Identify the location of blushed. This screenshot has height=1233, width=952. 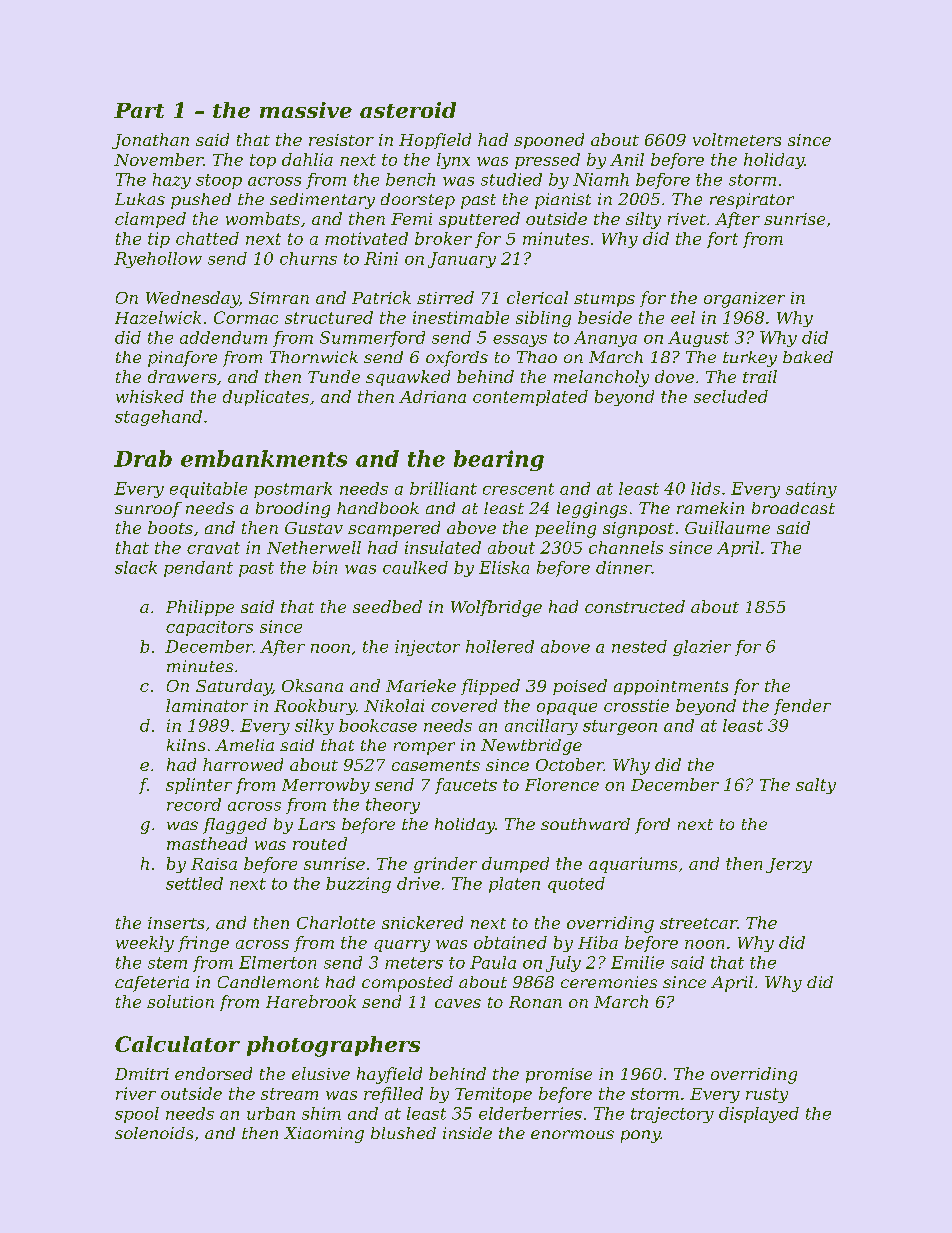
(403, 1133).
